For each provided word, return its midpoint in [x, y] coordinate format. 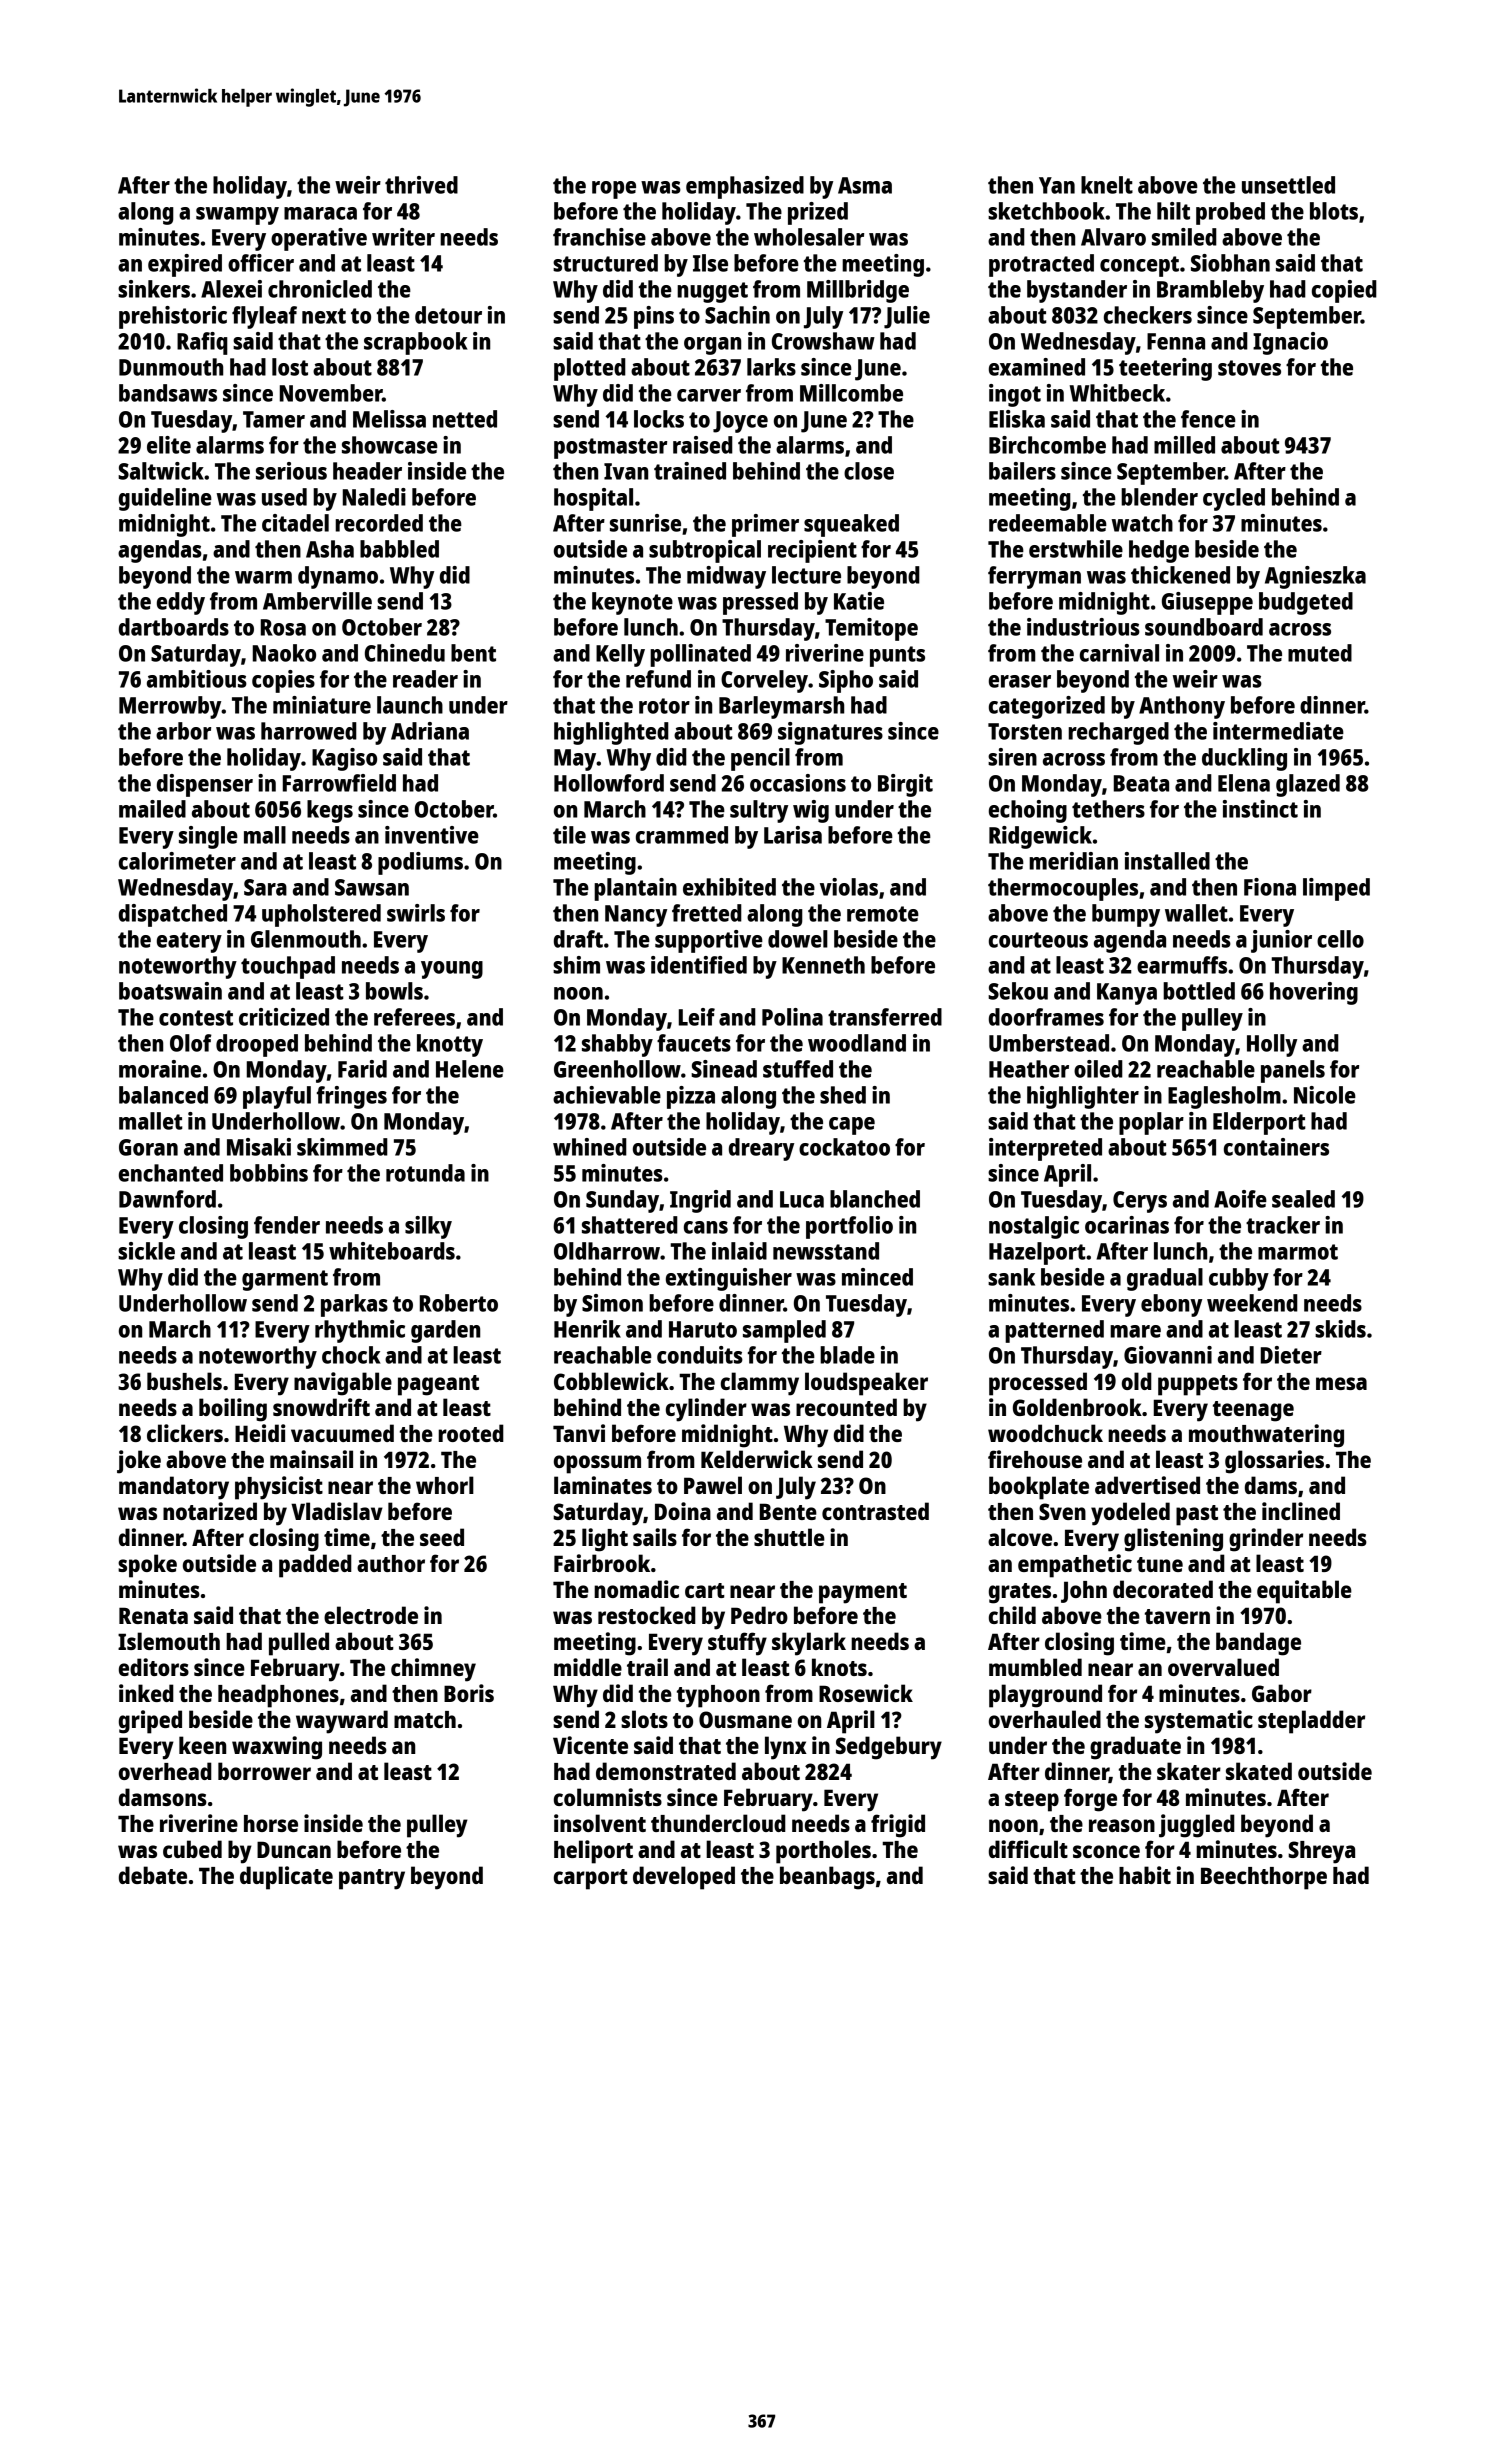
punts [897, 656]
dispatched [173, 915]
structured [605, 263]
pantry [372, 1879]
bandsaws [168, 393]
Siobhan [1230, 263]
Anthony [1182, 707]
